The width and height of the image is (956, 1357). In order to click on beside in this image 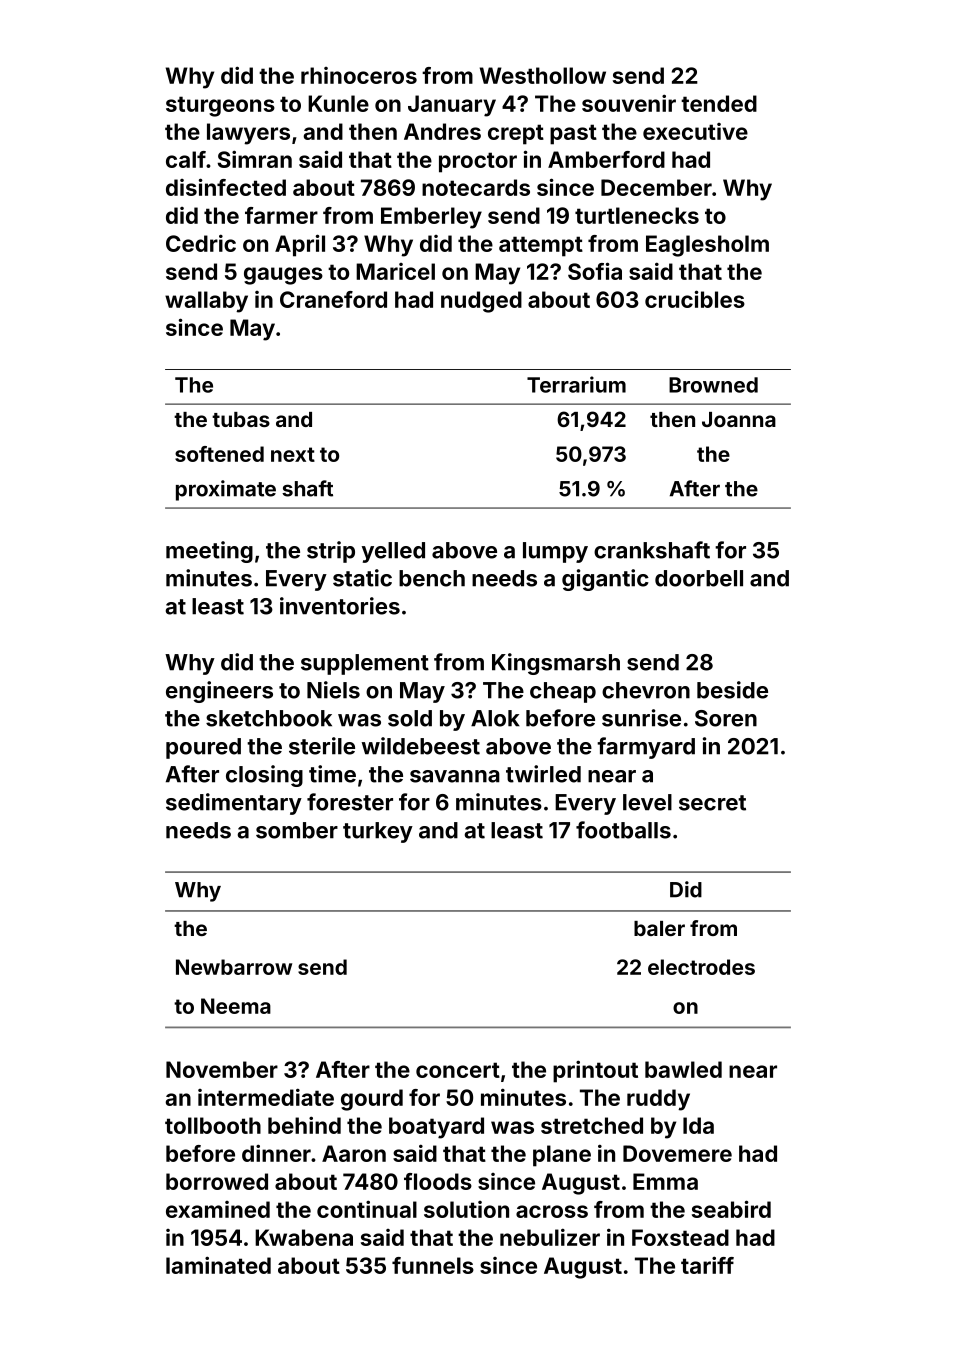, I will do `click(732, 690)`.
